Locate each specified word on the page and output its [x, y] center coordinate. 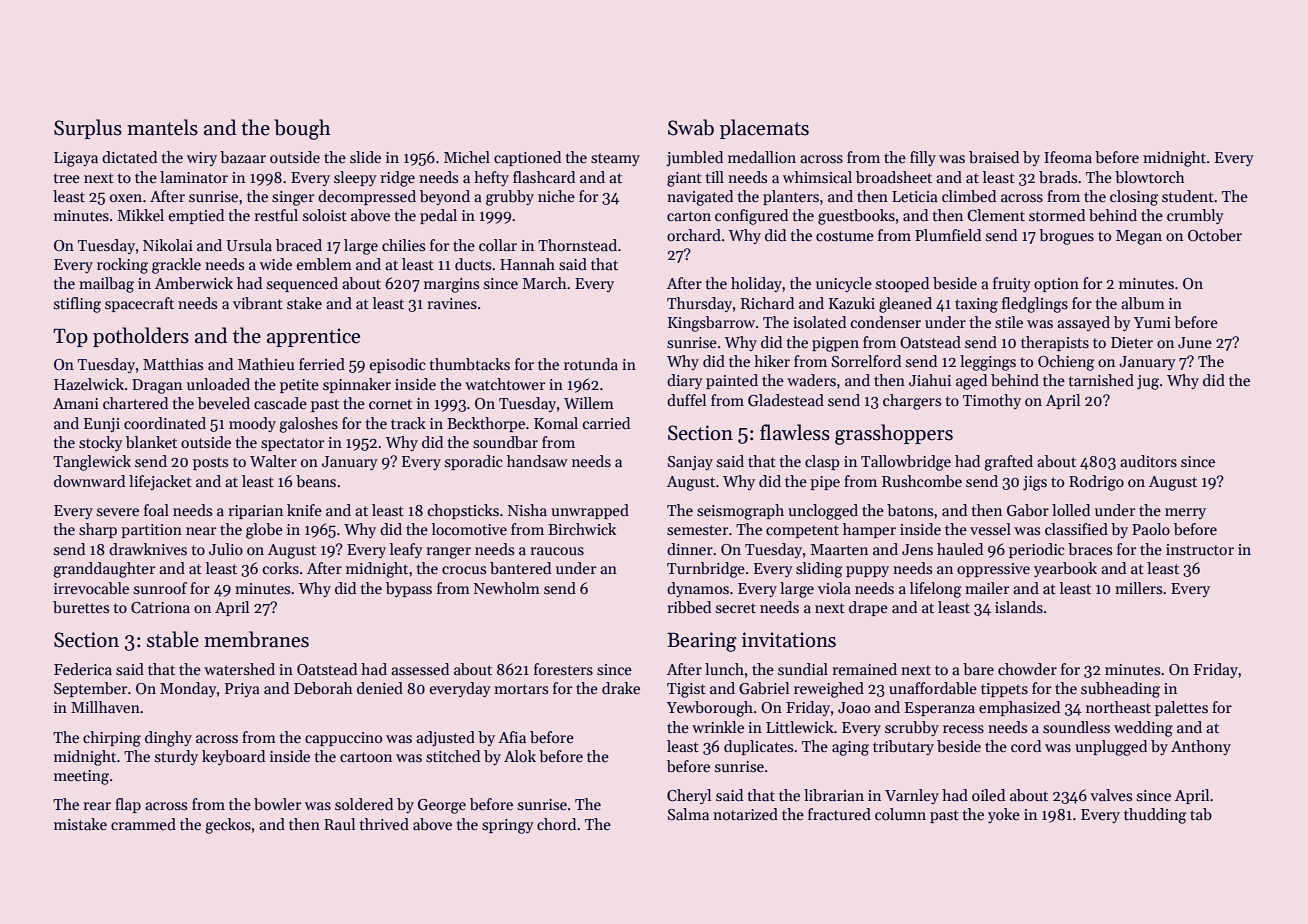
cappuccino [343, 739]
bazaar [243, 157]
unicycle [844, 284]
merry [1185, 513]
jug [1148, 382]
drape [868, 608]
